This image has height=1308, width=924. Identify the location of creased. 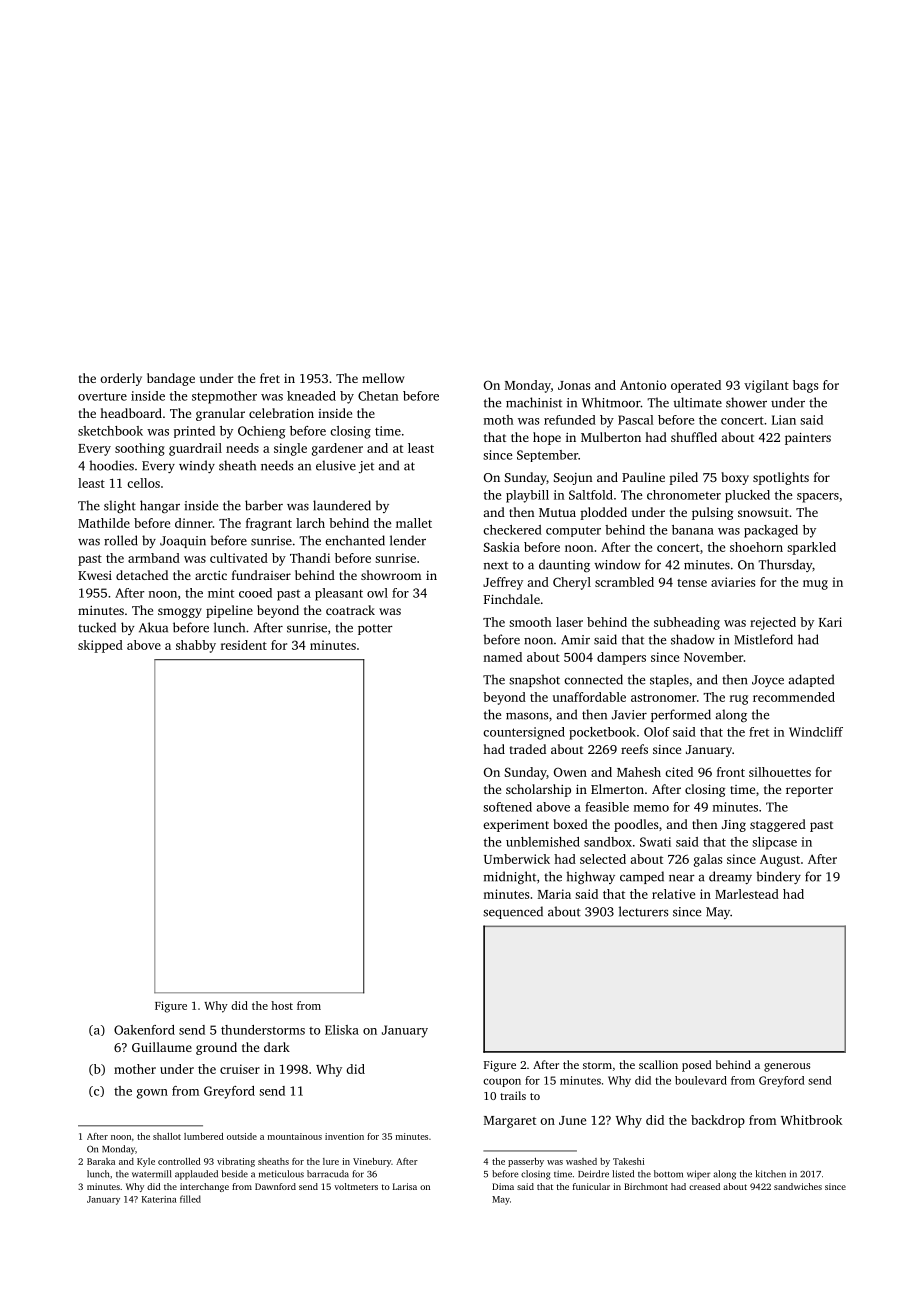
(704, 1186).
